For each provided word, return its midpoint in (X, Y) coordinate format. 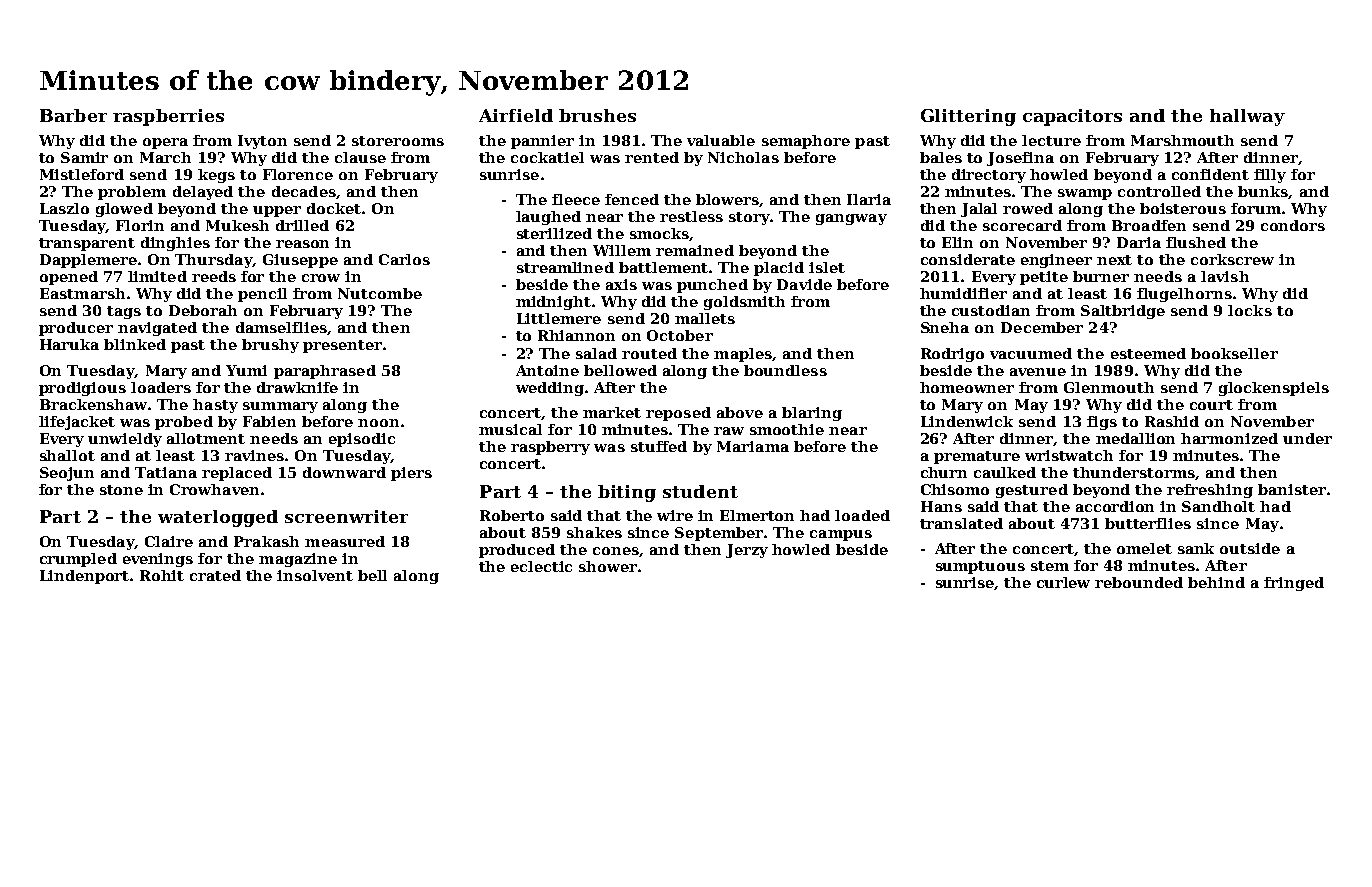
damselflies (281, 327)
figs (1102, 423)
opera (165, 143)
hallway (1247, 117)
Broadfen (1149, 225)
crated (215, 575)
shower (608, 566)
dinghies (175, 244)
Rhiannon (576, 335)
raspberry (550, 448)
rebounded (1139, 582)
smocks (659, 233)
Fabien (269, 421)
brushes (597, 115)
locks (1250, 310)
